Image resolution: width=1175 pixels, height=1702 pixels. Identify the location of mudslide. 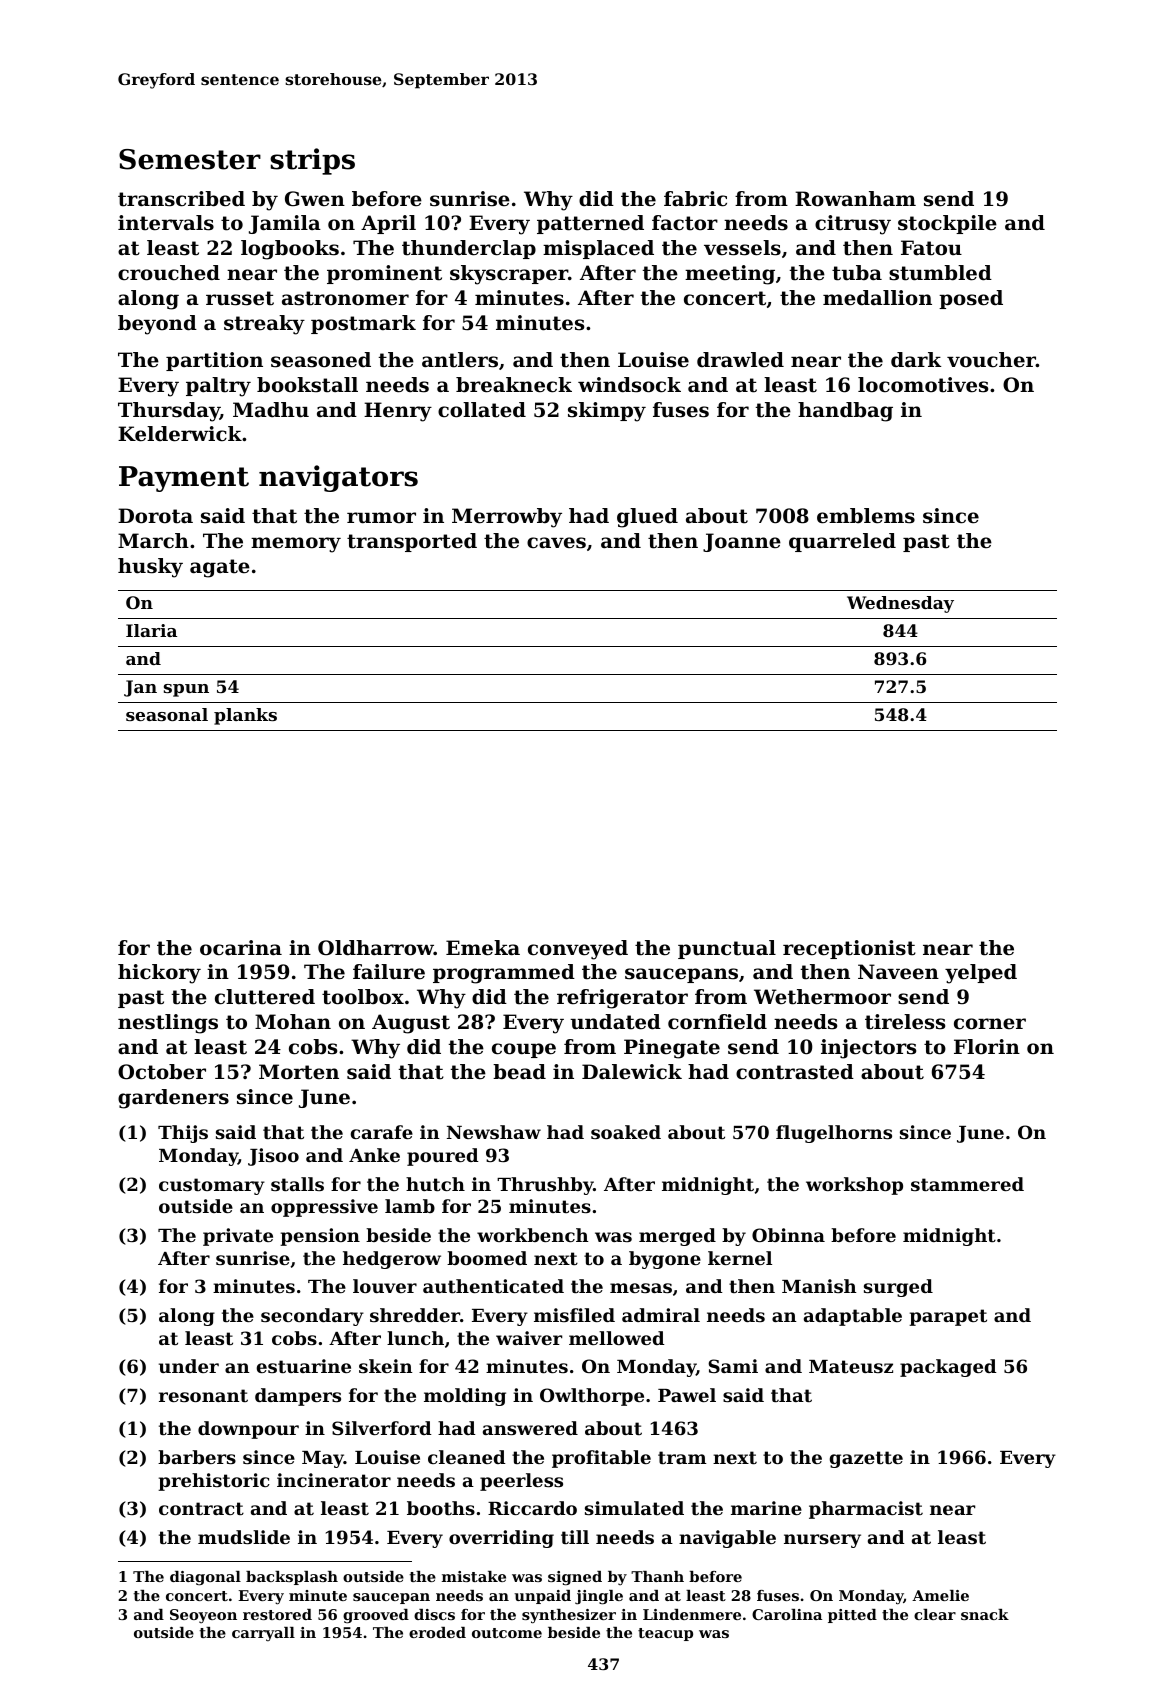
(244, 1537).
